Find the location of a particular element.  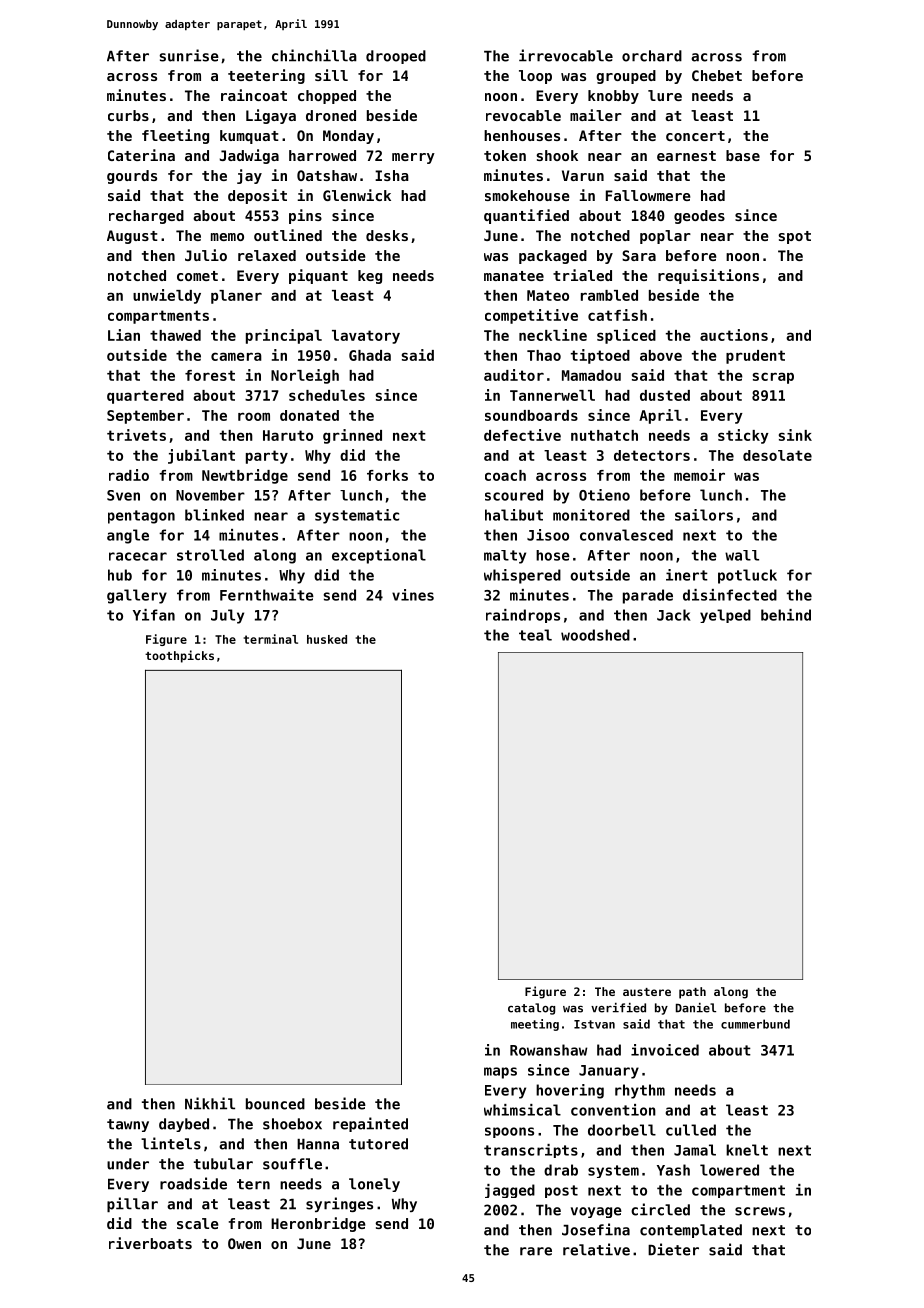

Owen is located at coordinates (244, 1243).
